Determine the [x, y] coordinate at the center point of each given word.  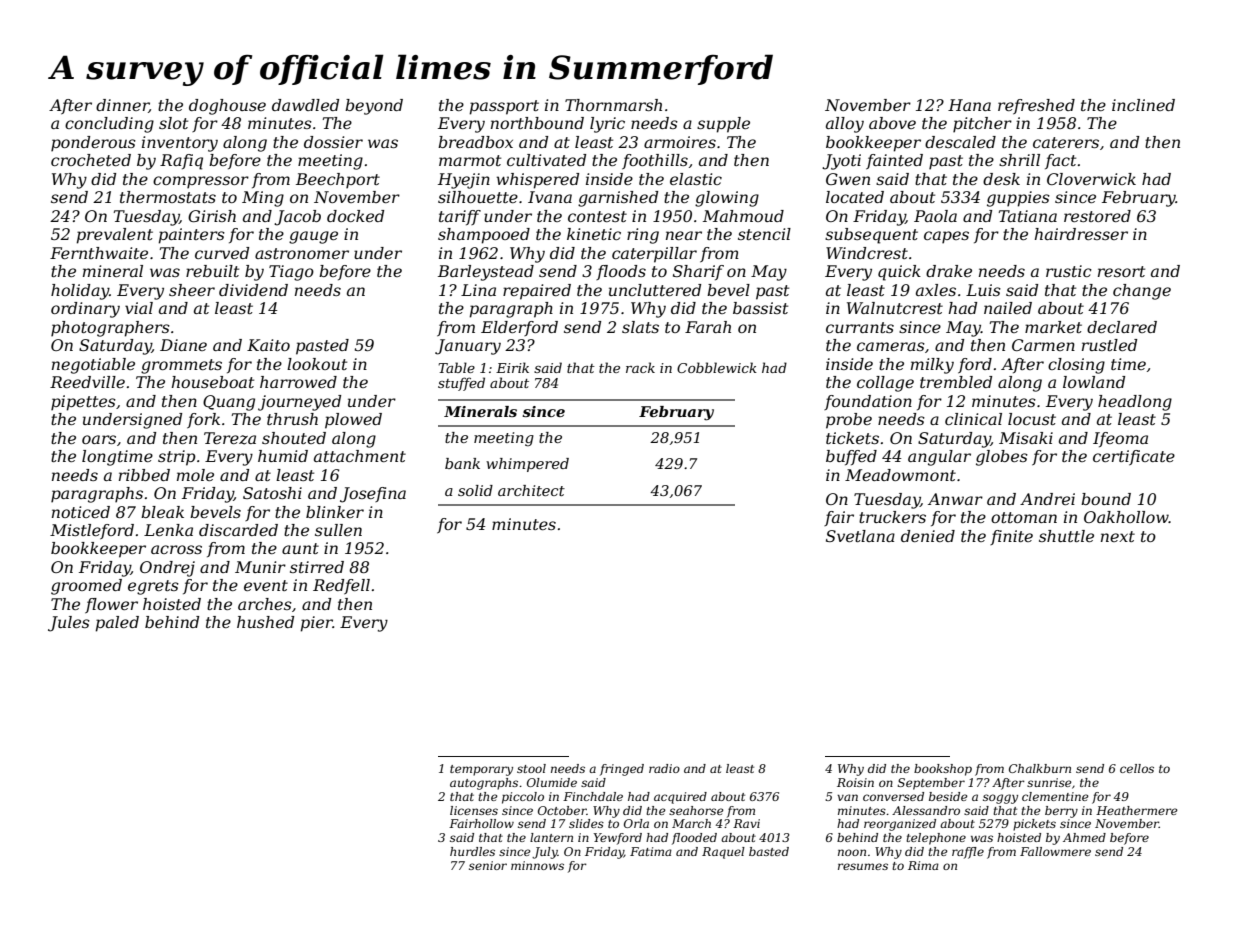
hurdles [472, 851]
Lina [478, 290]
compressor [201, 182]
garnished [618, 199]
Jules [69, 624]
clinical [973, 419]
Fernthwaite [99, 253]
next [1118, 536]
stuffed [461, 384]
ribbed [144, 475]
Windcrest [867, 253]
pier [316, 624]
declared [1122, 327]
